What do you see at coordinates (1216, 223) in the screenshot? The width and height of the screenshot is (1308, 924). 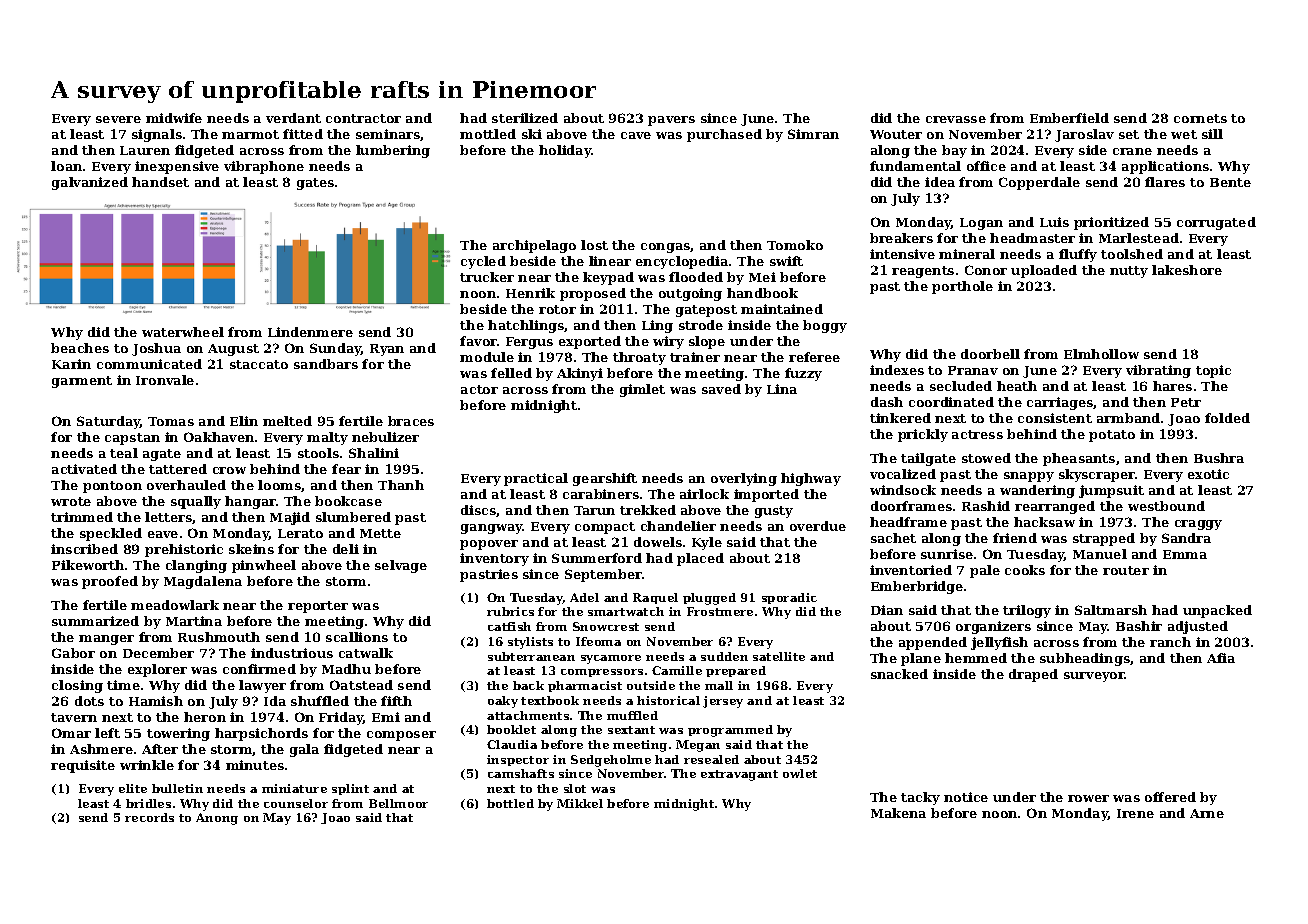 I see `corrugated` at bounding box center [1216, 223].
